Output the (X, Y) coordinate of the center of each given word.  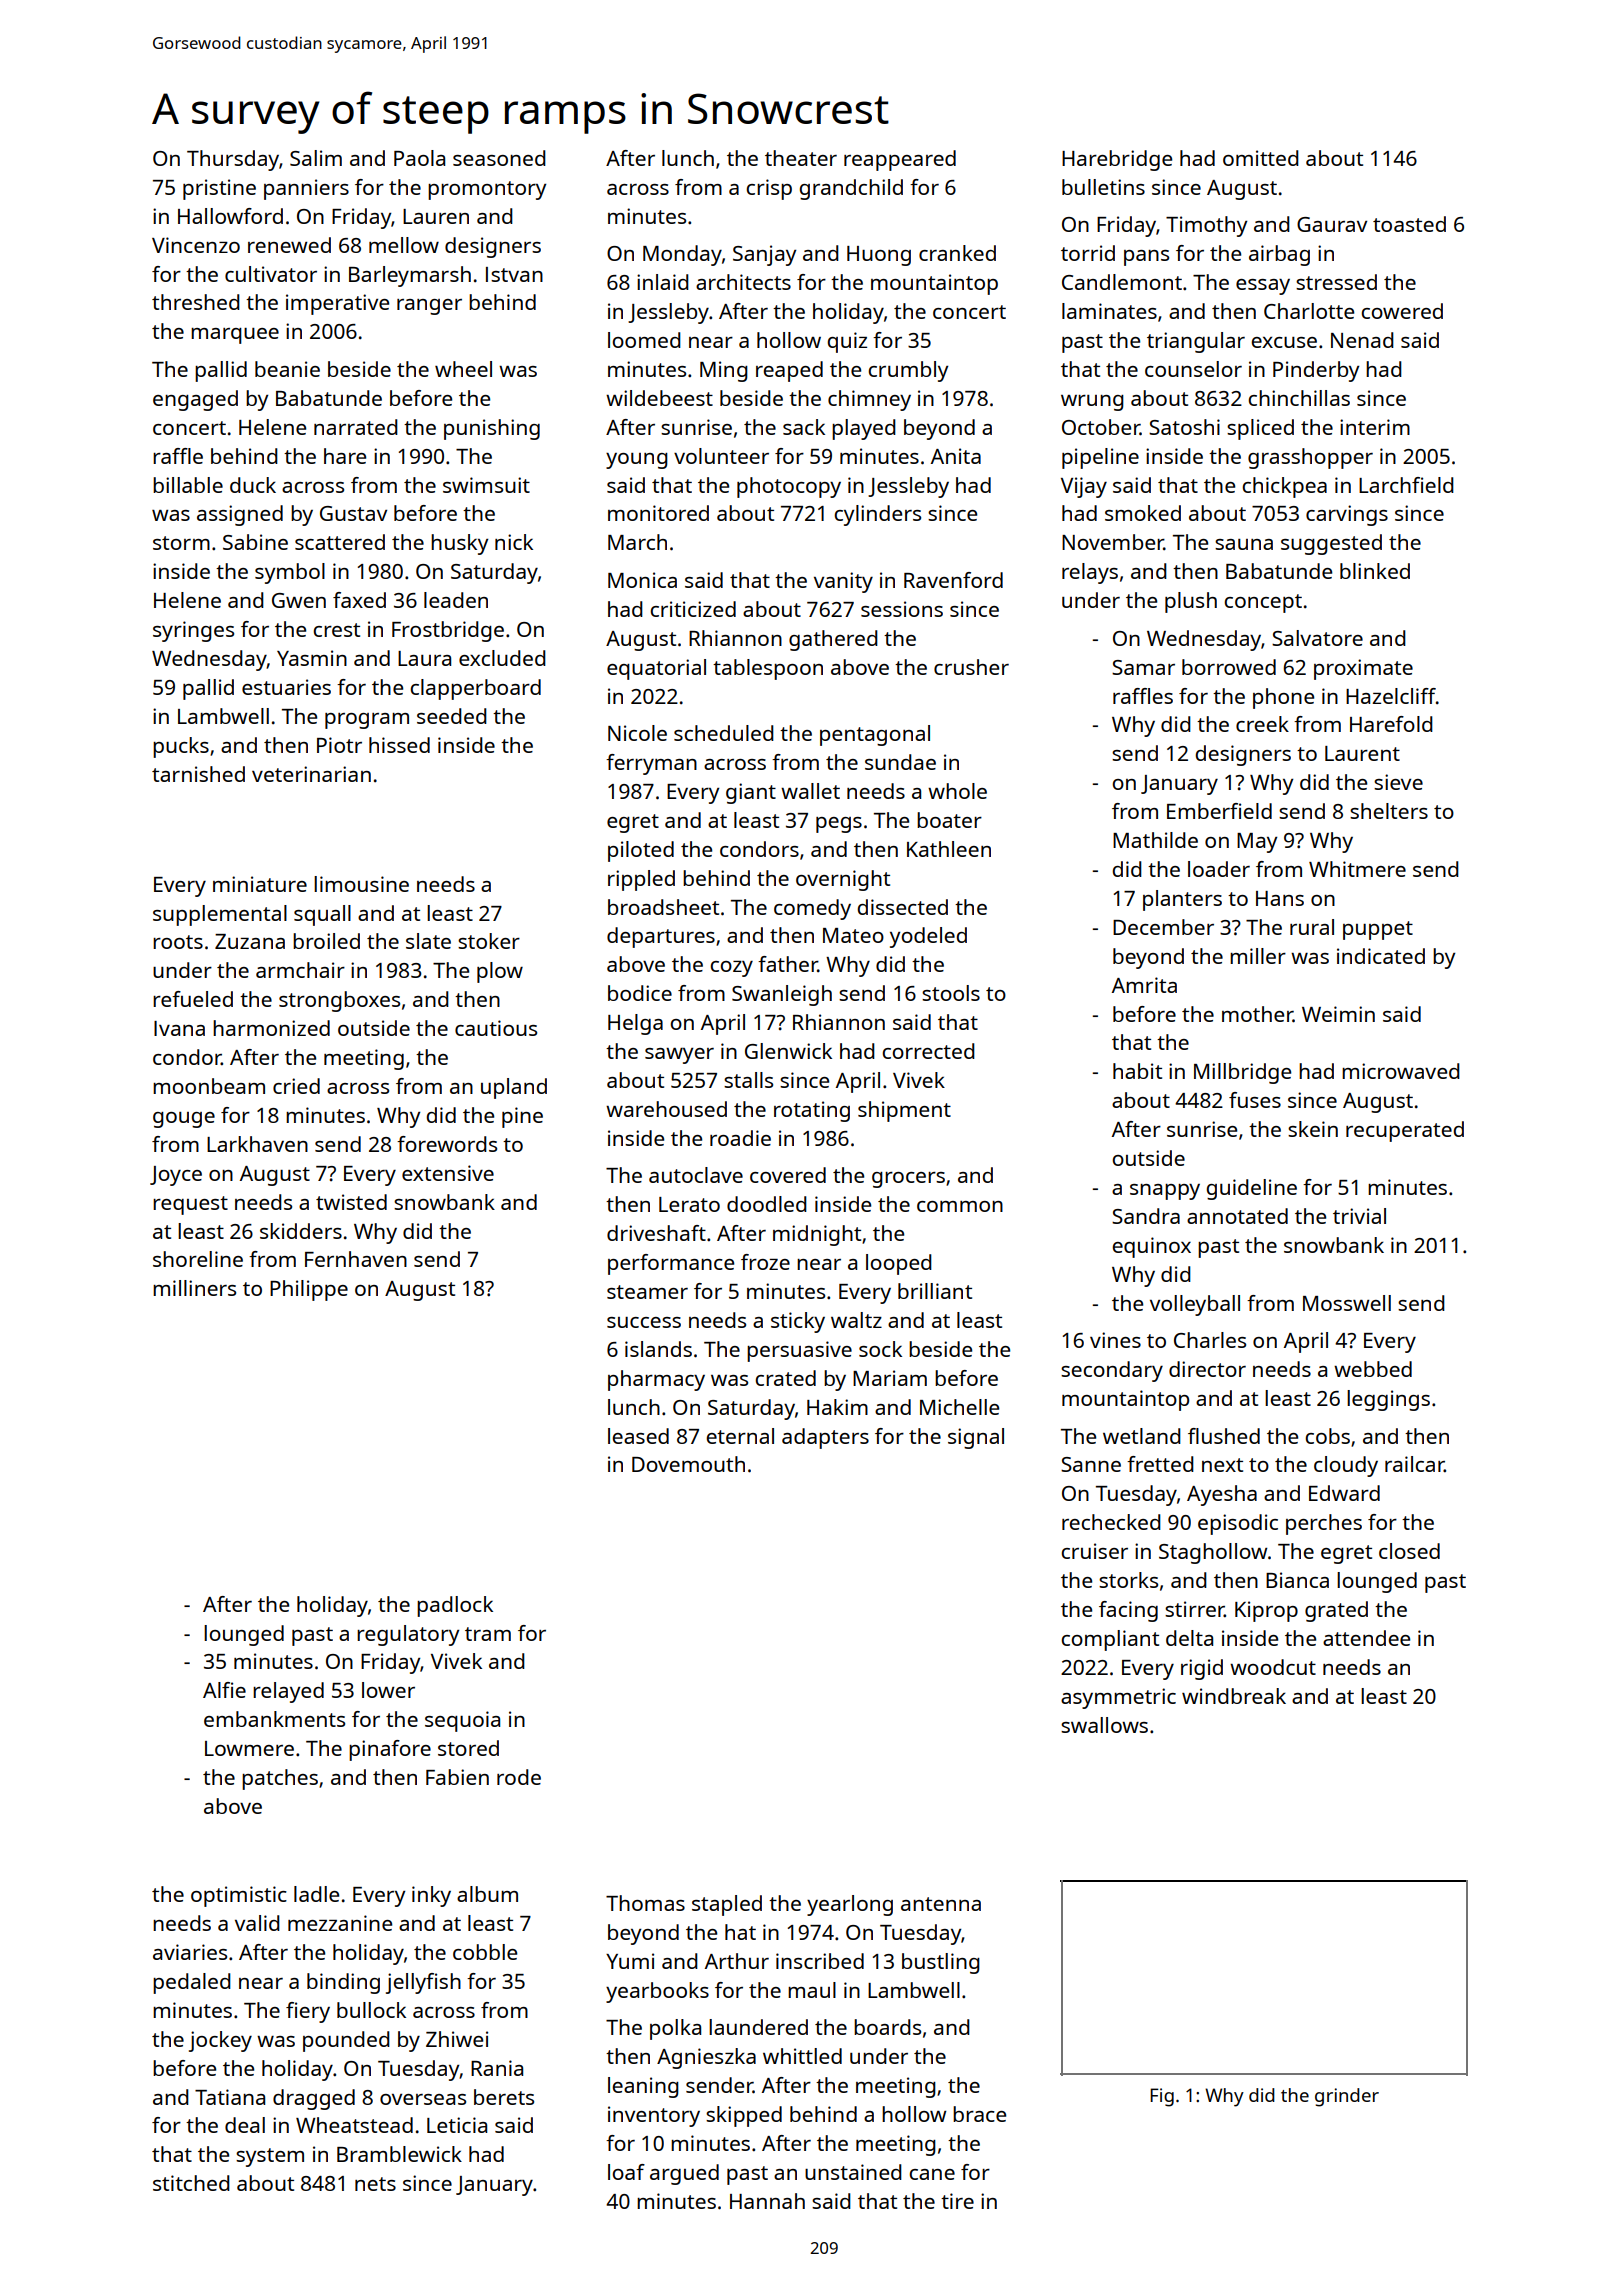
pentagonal (875, 735)
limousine (361, 884)
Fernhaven (356, 1259)
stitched (191, 2183)
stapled (727, 1905)
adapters (825, 1438)
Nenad (1362, 340)
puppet (1378, 930)
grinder (1347, 2097)
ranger (429, 307)
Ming (724, 371)
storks (1128, 1580)
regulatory (408, 1635)
